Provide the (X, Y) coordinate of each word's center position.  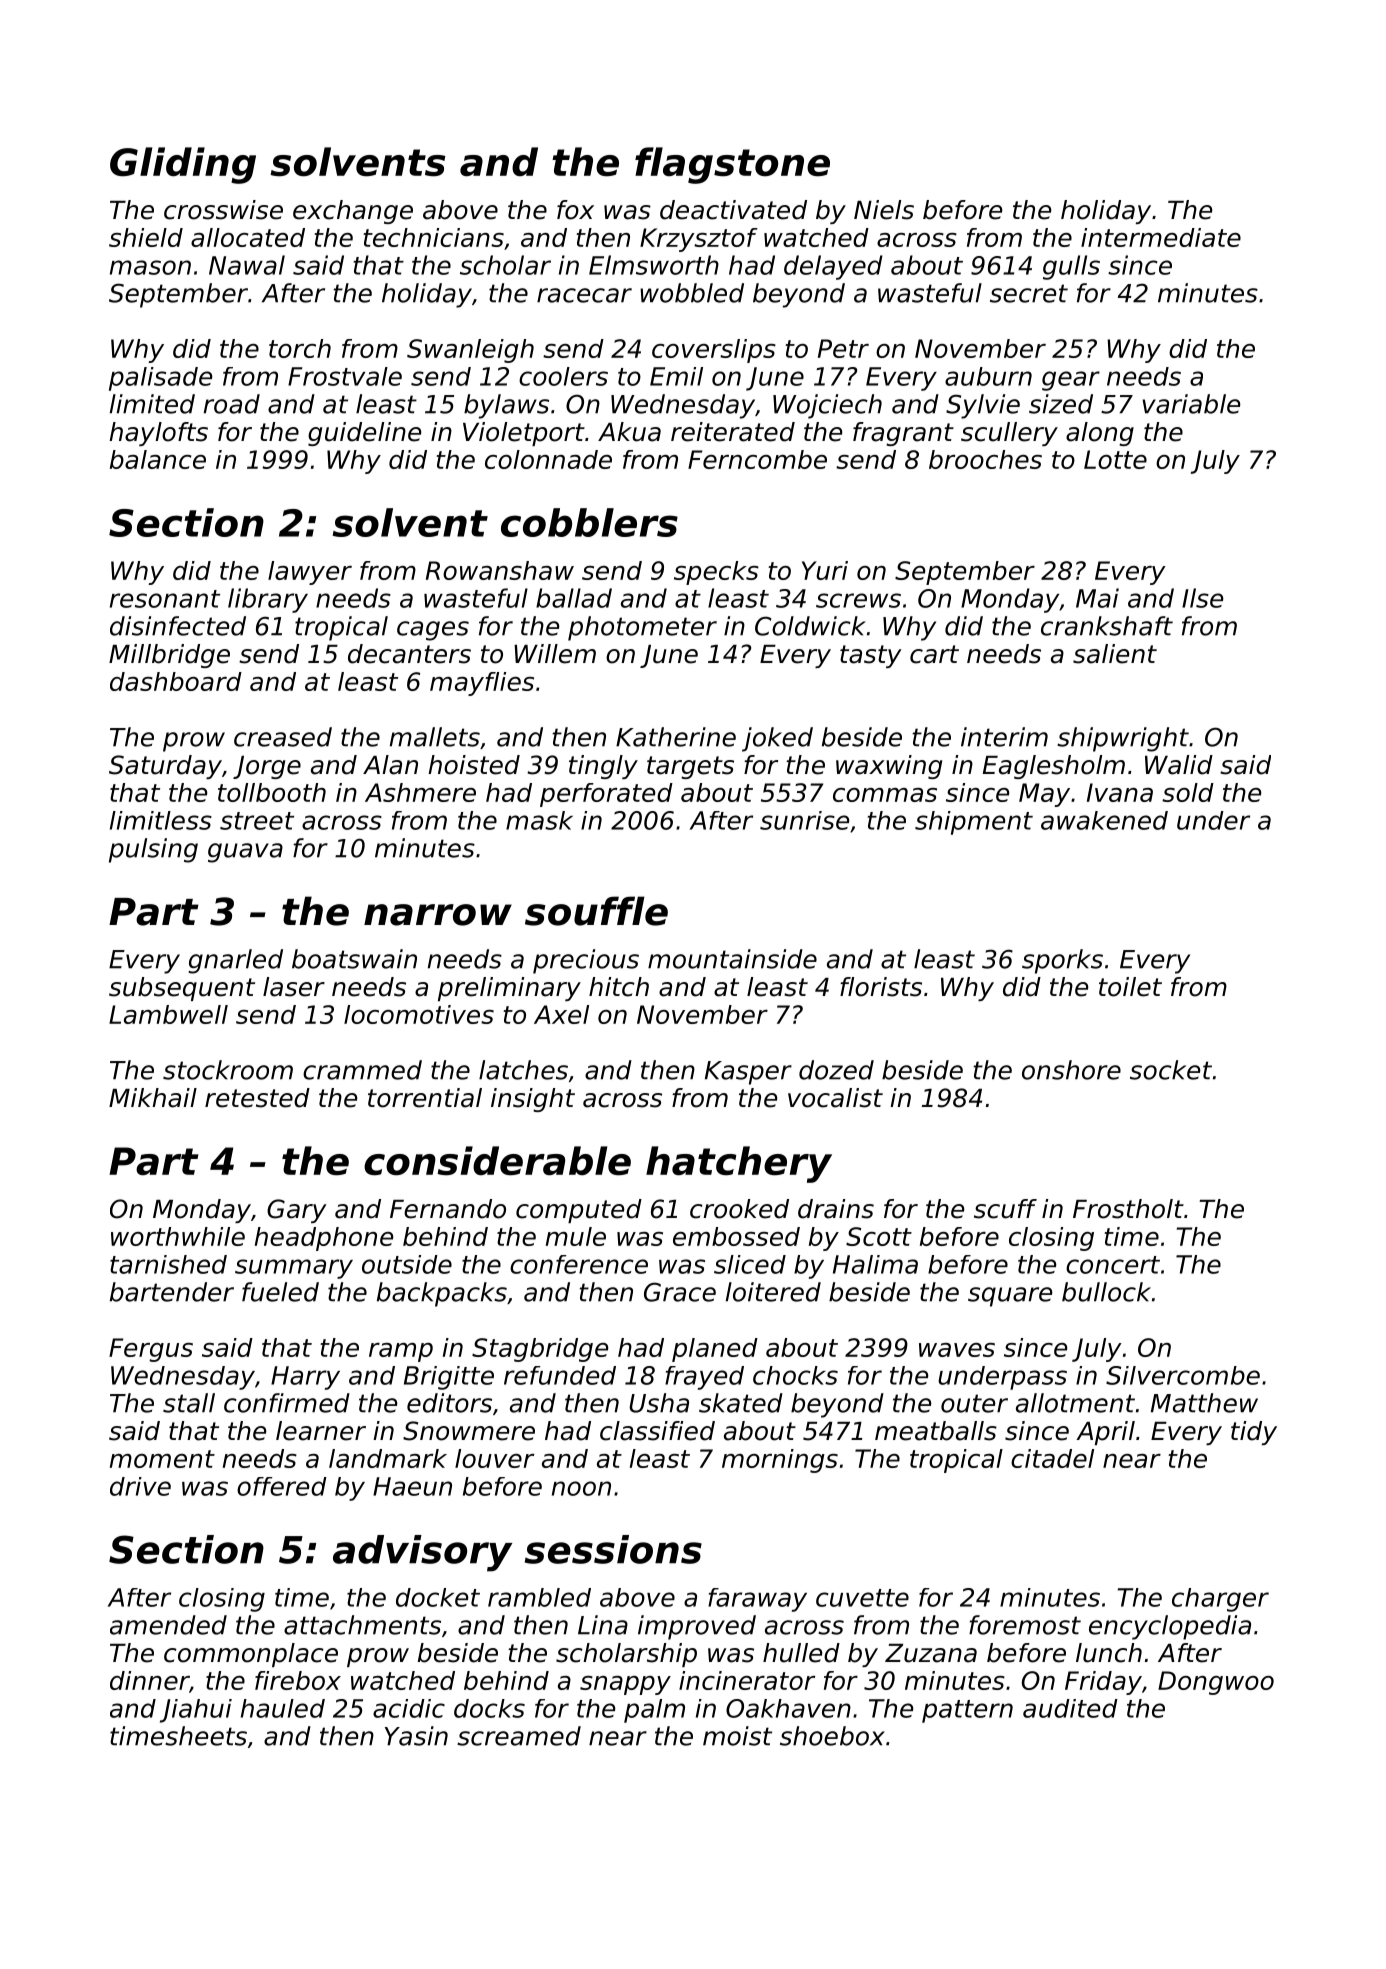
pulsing (153, 850)
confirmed (287, 1403)
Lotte (1115, 459)
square (1010, 1297)
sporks (1062, 961)
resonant (165, 599)
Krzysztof (699, 240)
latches (523, 1070)
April (1105, 1433)
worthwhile (178, 1236)
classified (657, 1431)
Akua (629, 432)
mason (150, 267)
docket (438, 1597)
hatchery (739, 1164)
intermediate (1161, 237)
